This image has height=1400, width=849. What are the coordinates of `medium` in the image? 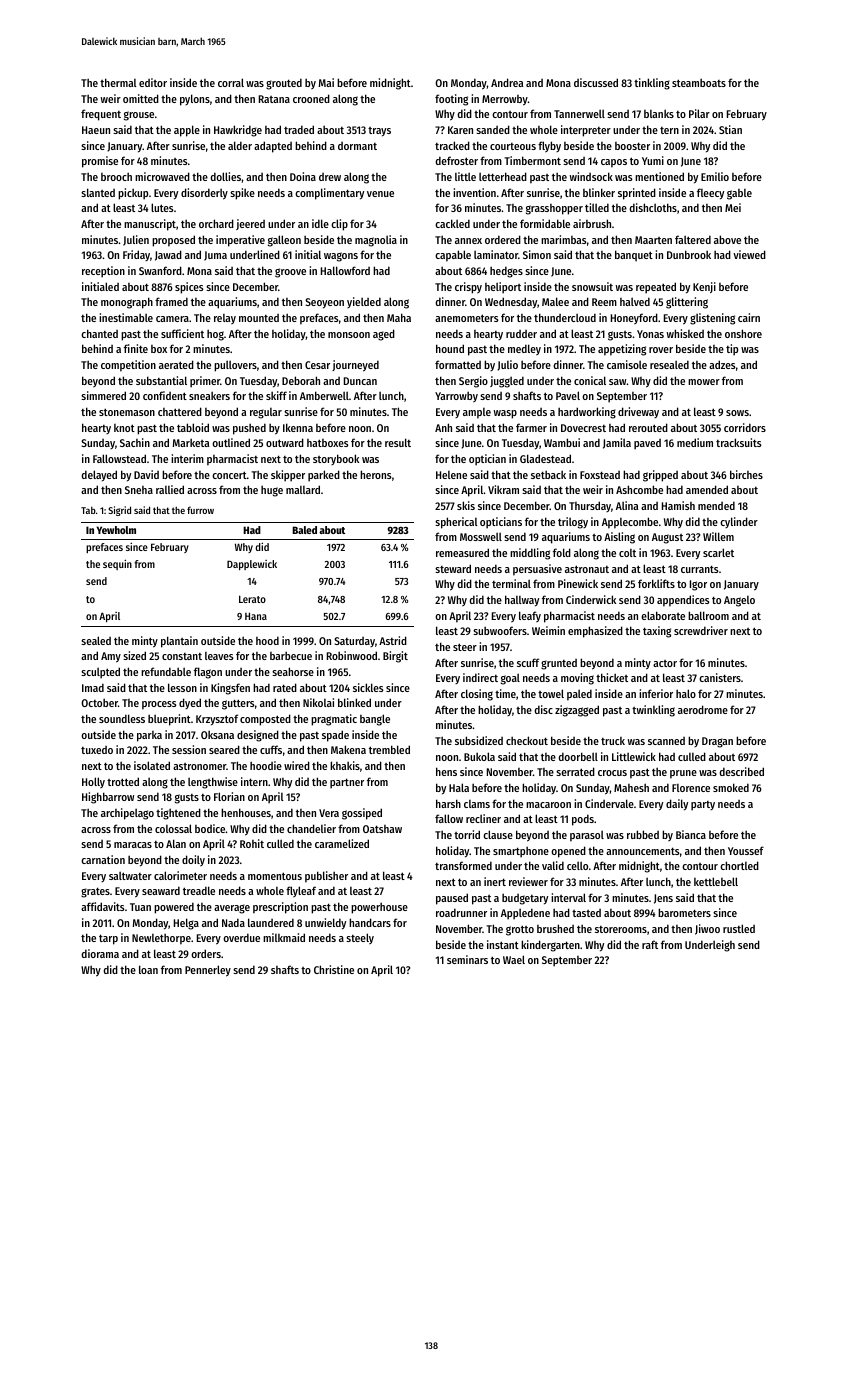 It's located at (695, 442).
